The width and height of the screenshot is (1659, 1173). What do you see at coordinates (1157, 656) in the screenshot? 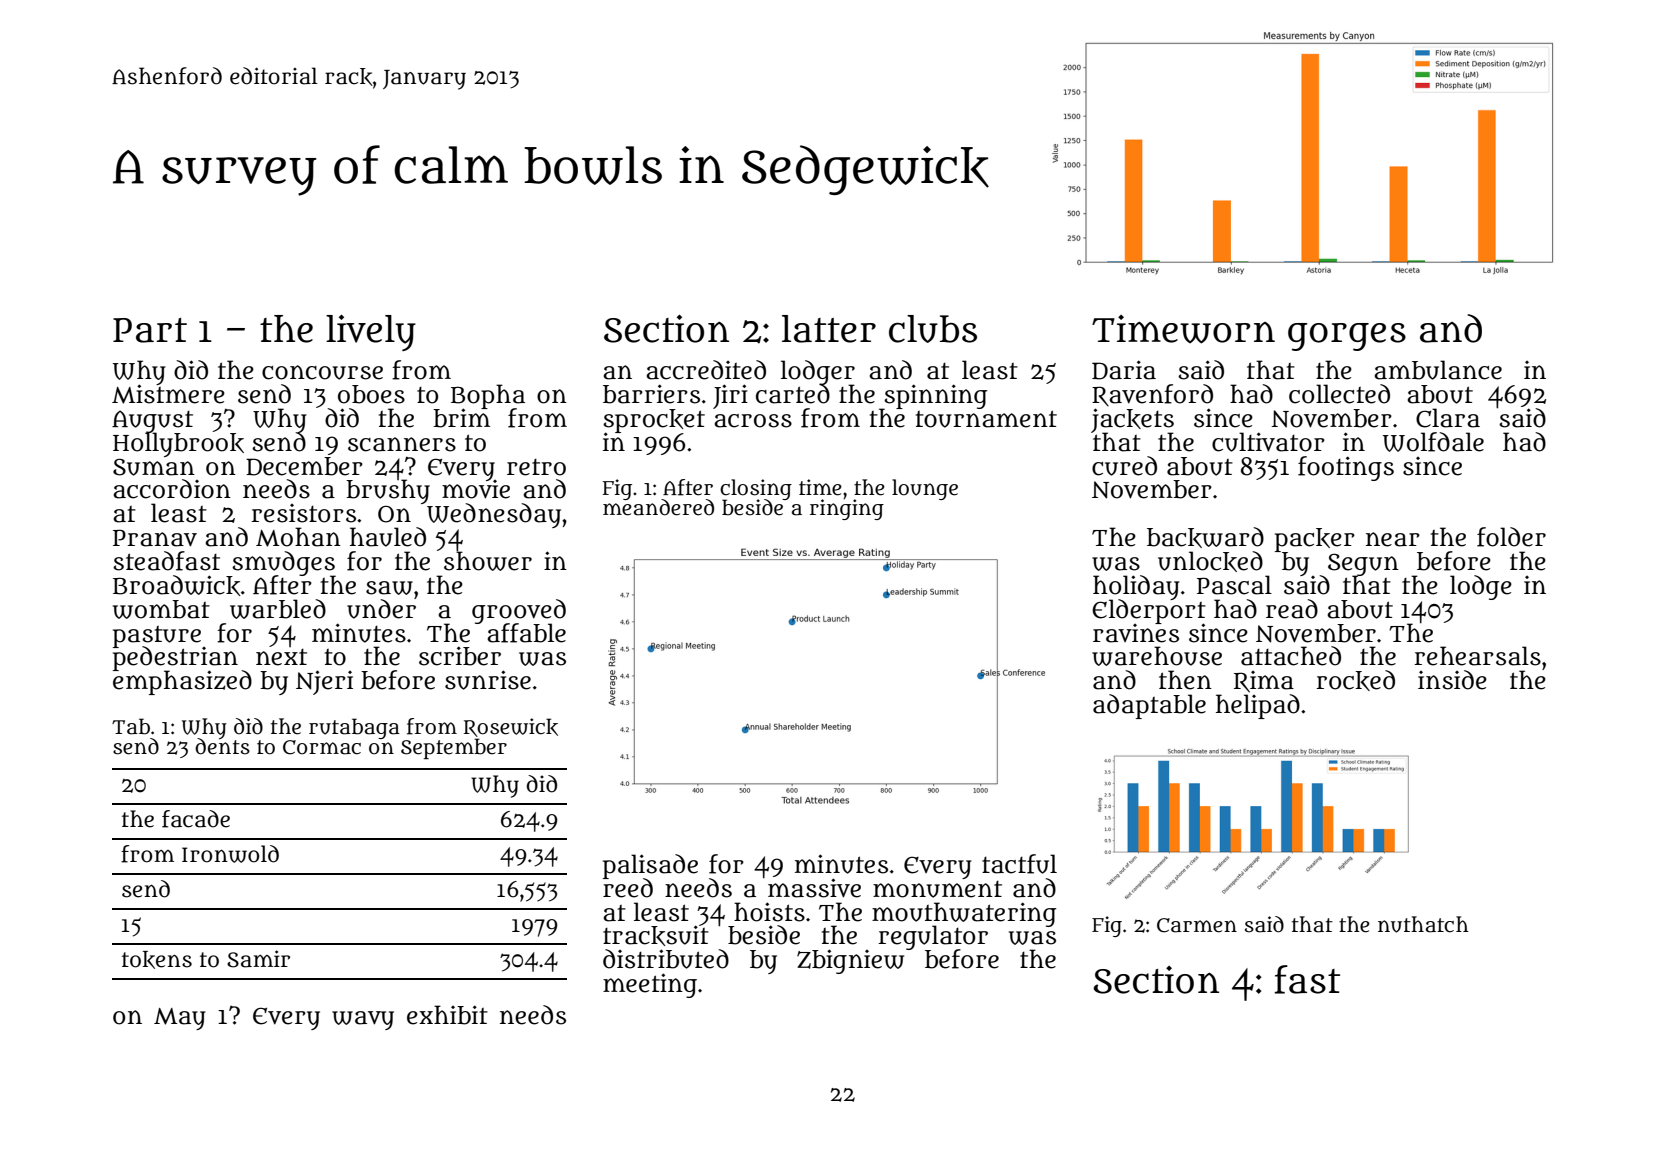
I see `warehouse` at bounding box center [1157, 656].
